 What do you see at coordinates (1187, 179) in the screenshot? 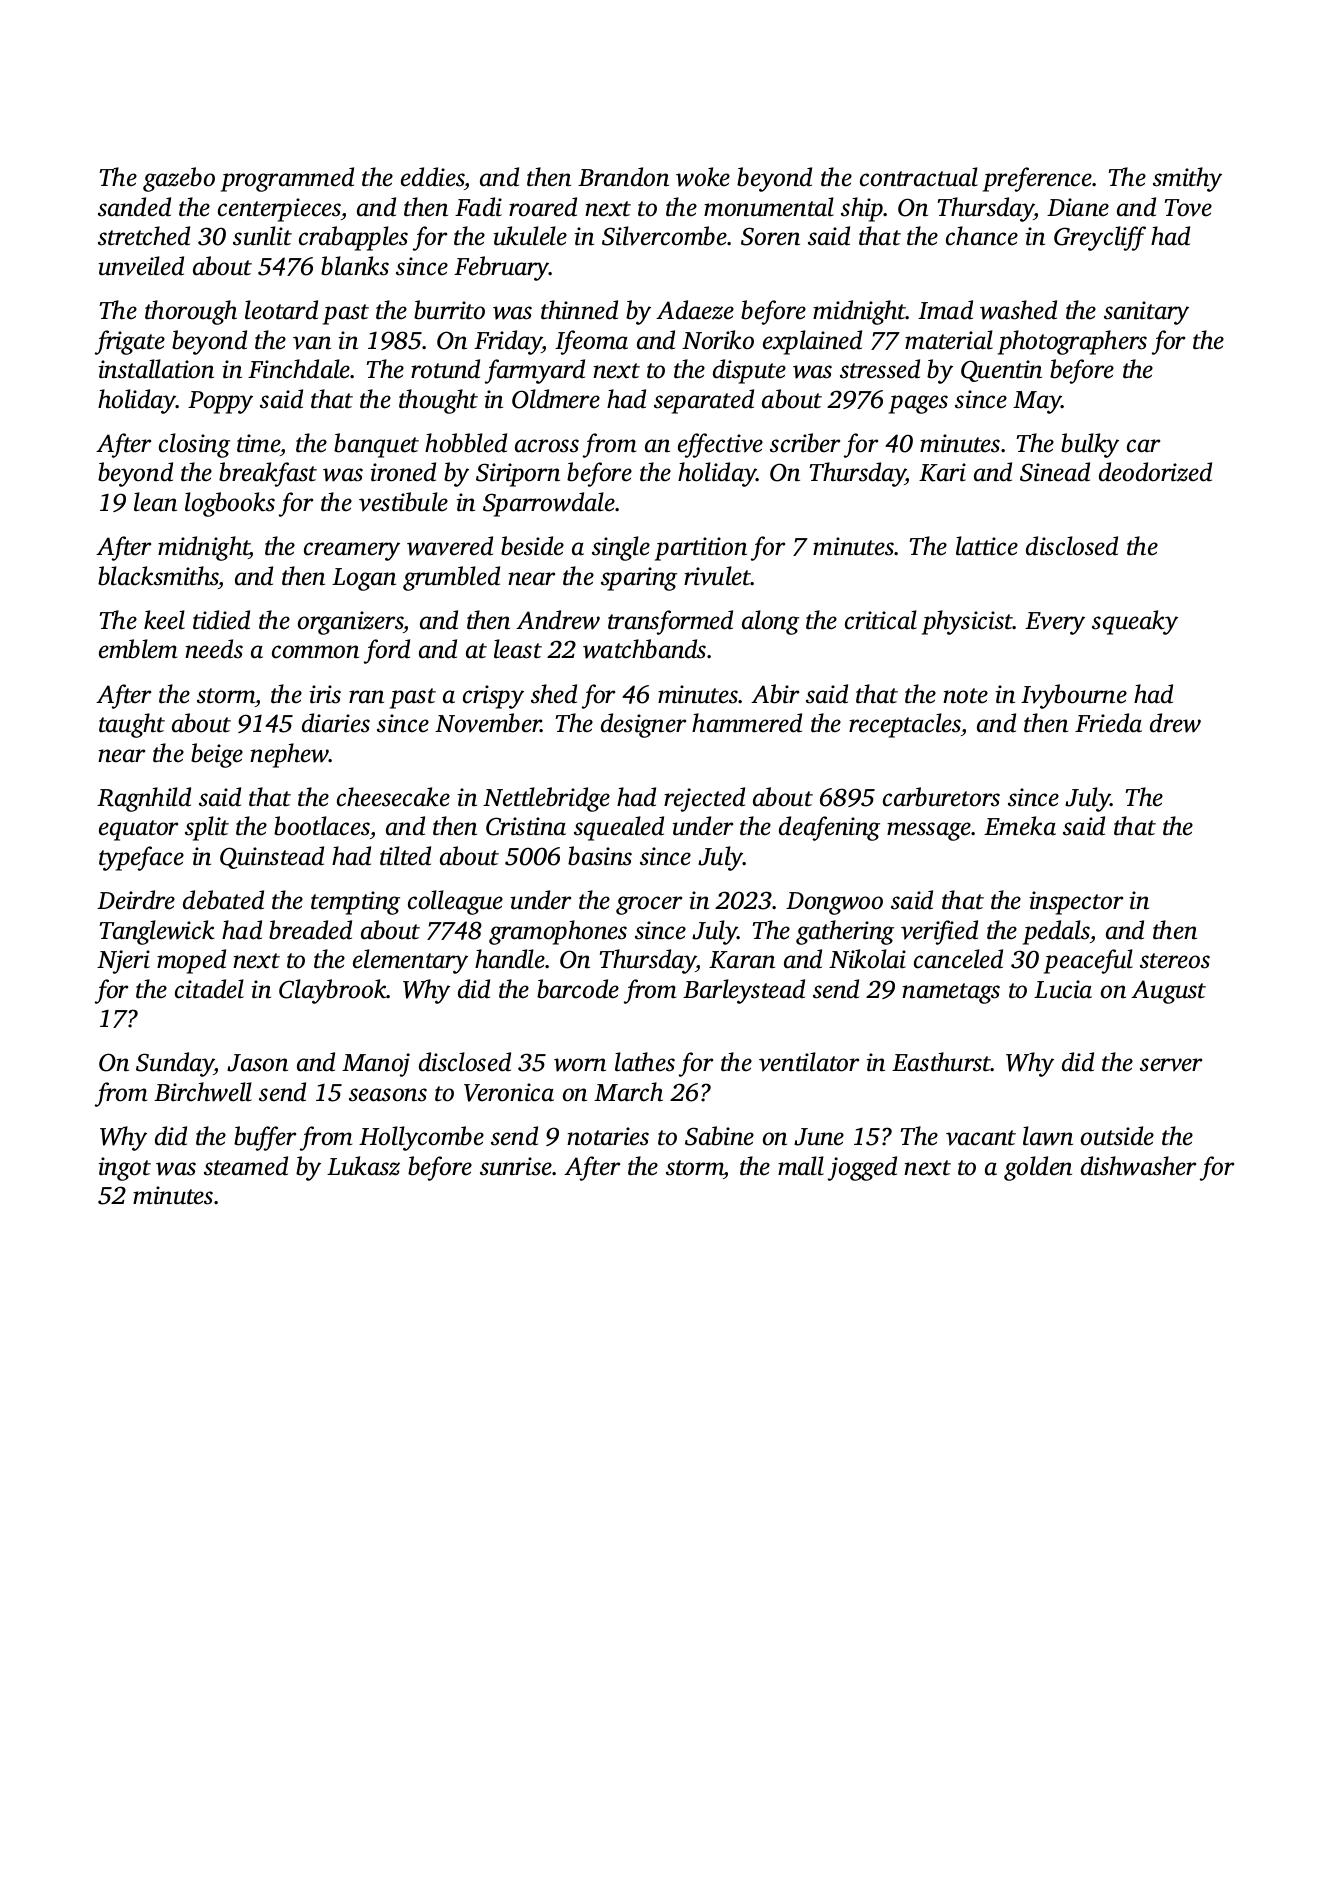
I see `smithy` at bounding box center [1187, 179].
